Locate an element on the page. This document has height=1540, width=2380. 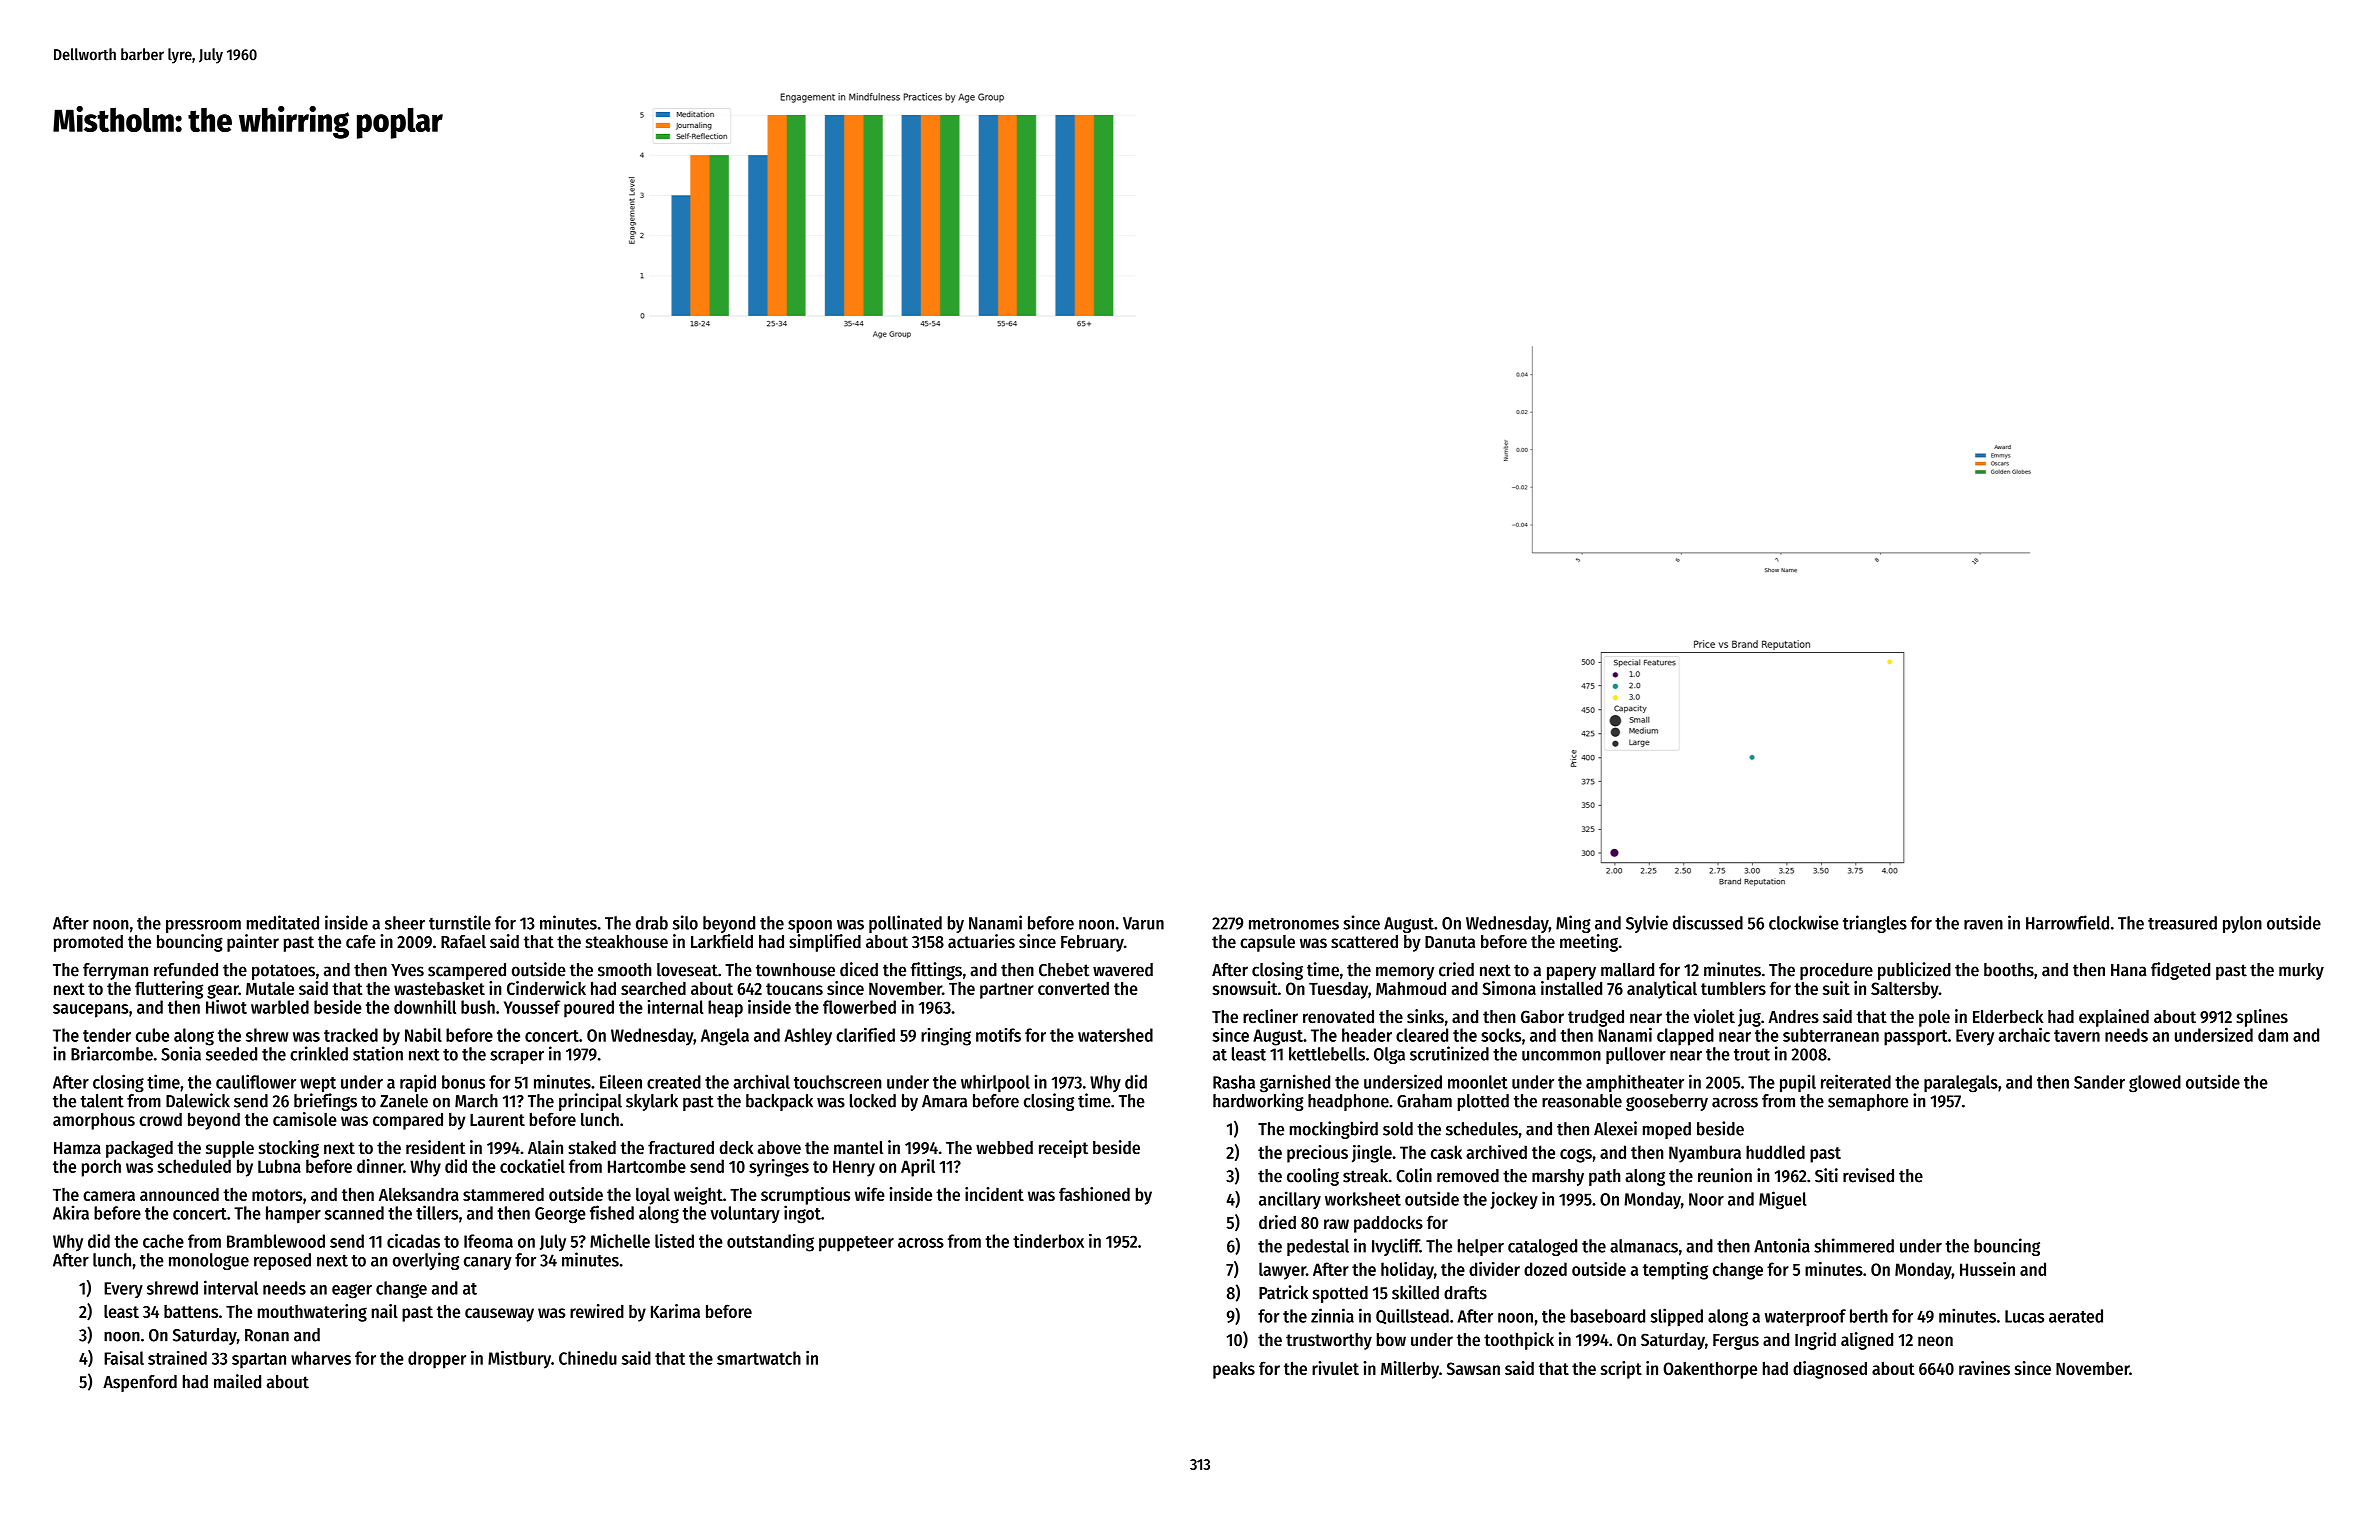
ancillary is located at coordinates (1290, 1200).
